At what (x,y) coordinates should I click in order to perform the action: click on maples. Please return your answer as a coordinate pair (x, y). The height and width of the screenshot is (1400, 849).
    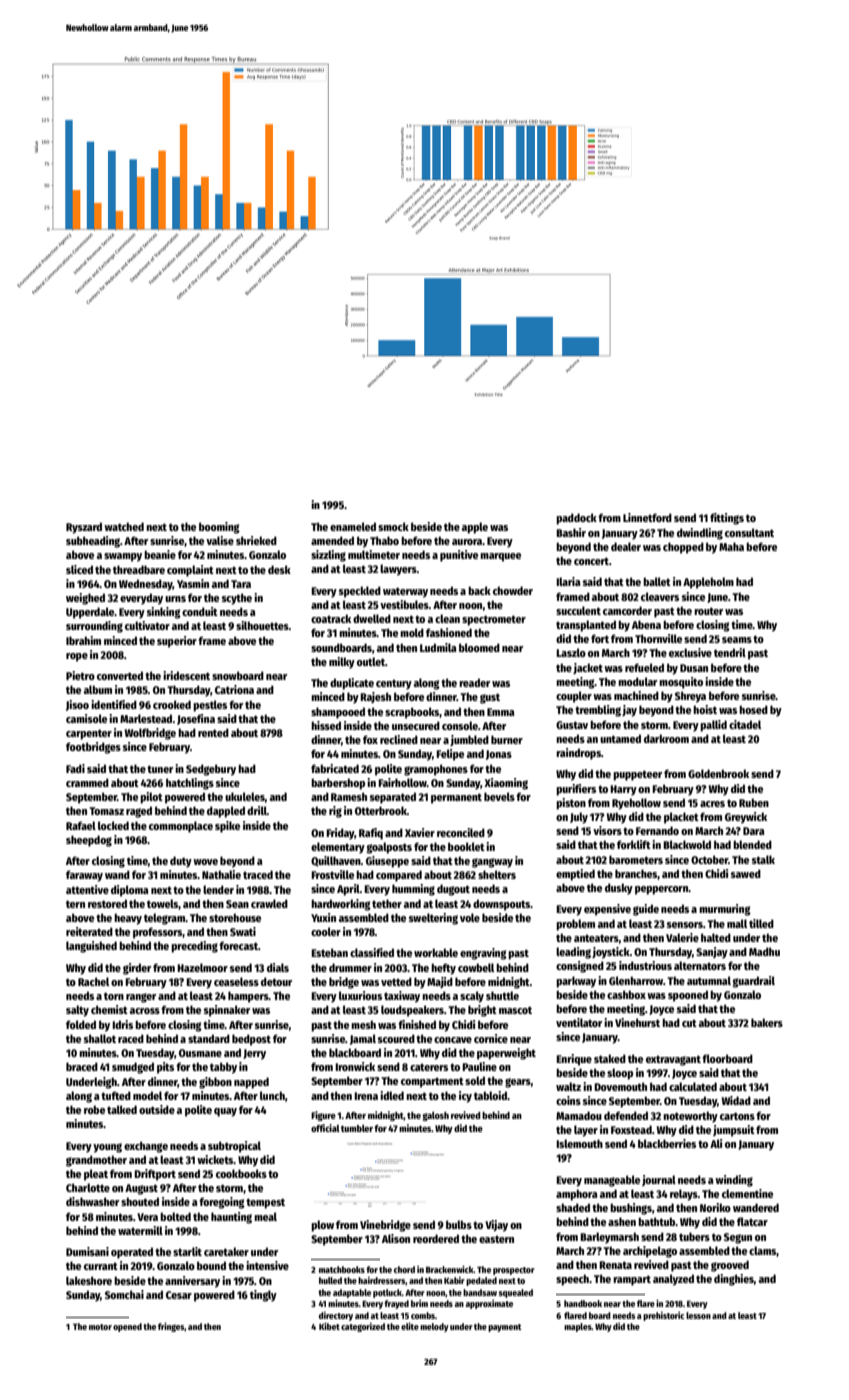
    Looking at the image, I should click on (578, 1327).
